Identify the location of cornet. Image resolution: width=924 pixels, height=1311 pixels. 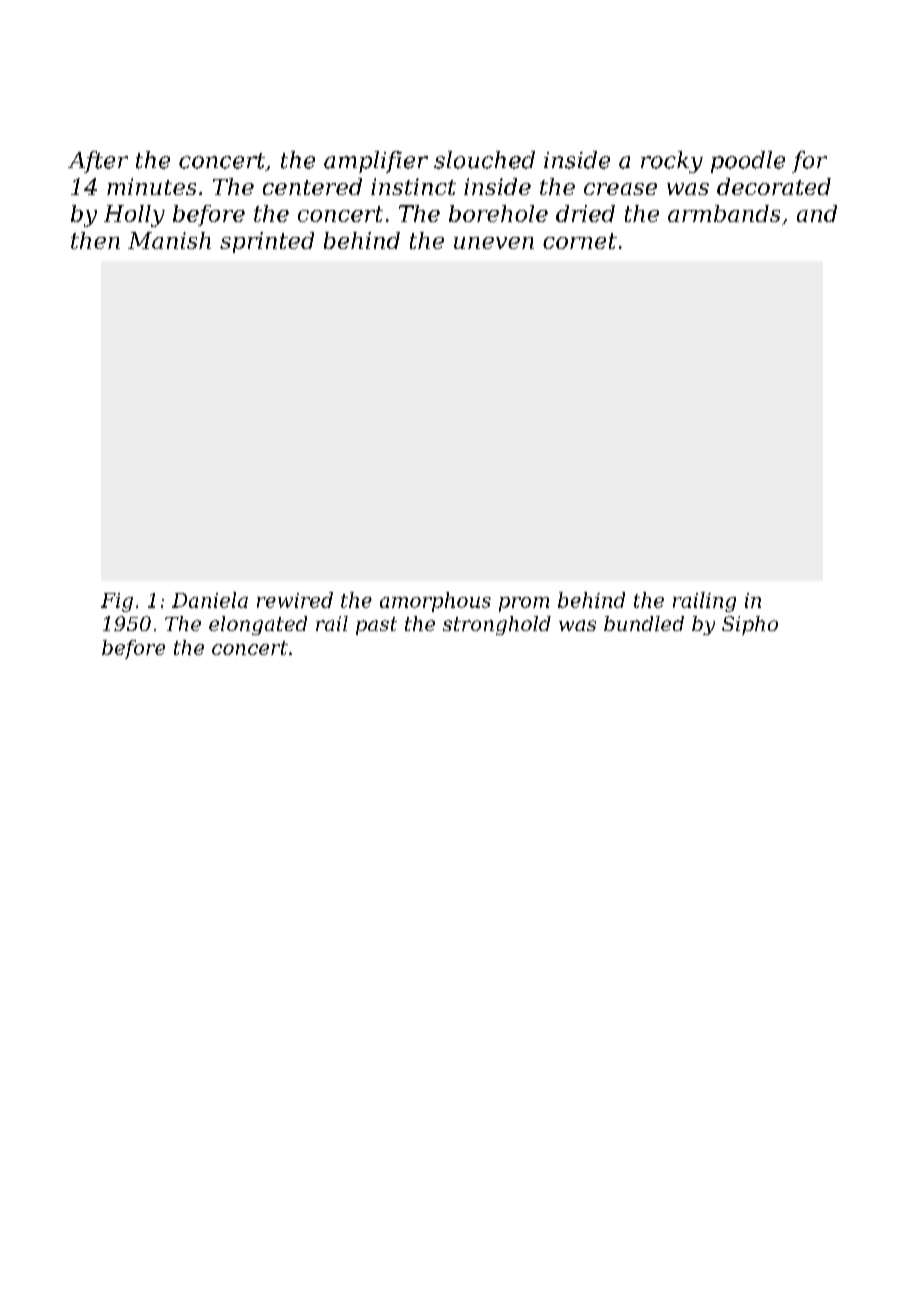
(580, 241).
